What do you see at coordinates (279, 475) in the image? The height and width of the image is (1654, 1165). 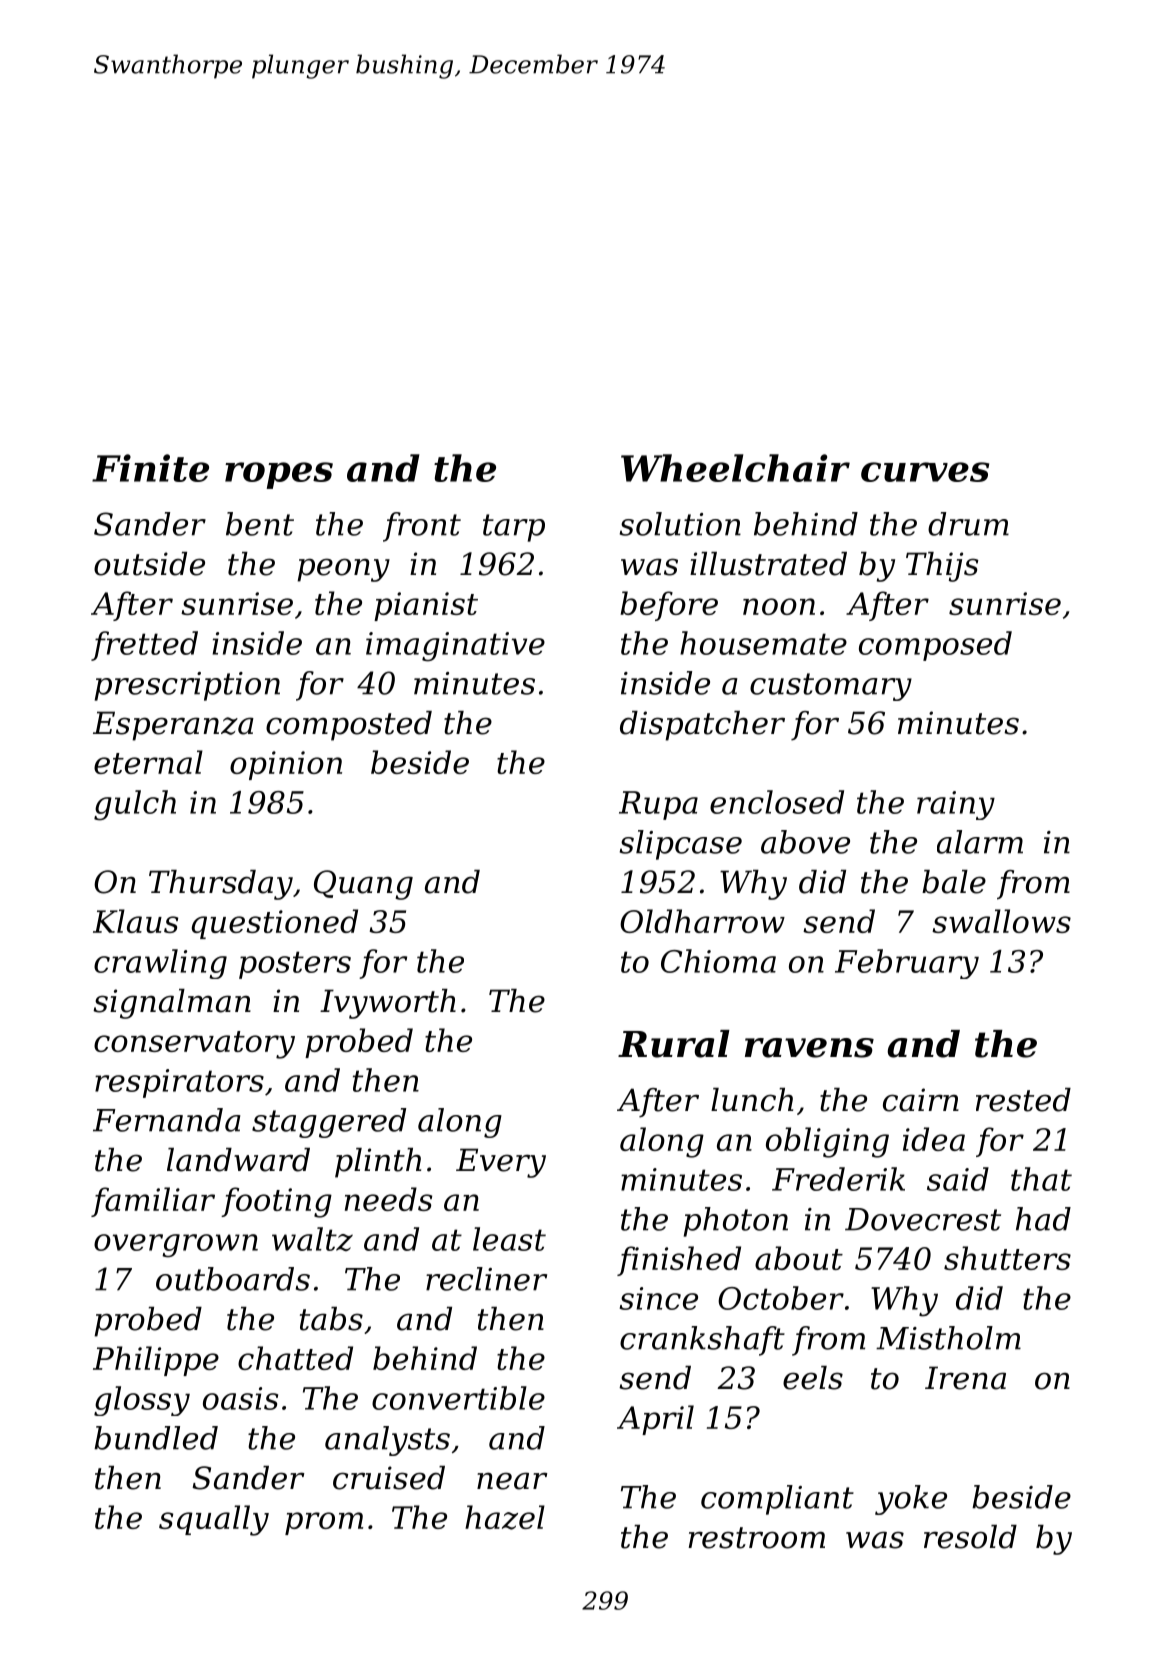 I see `ropes` at bounding box center [279, 475].
